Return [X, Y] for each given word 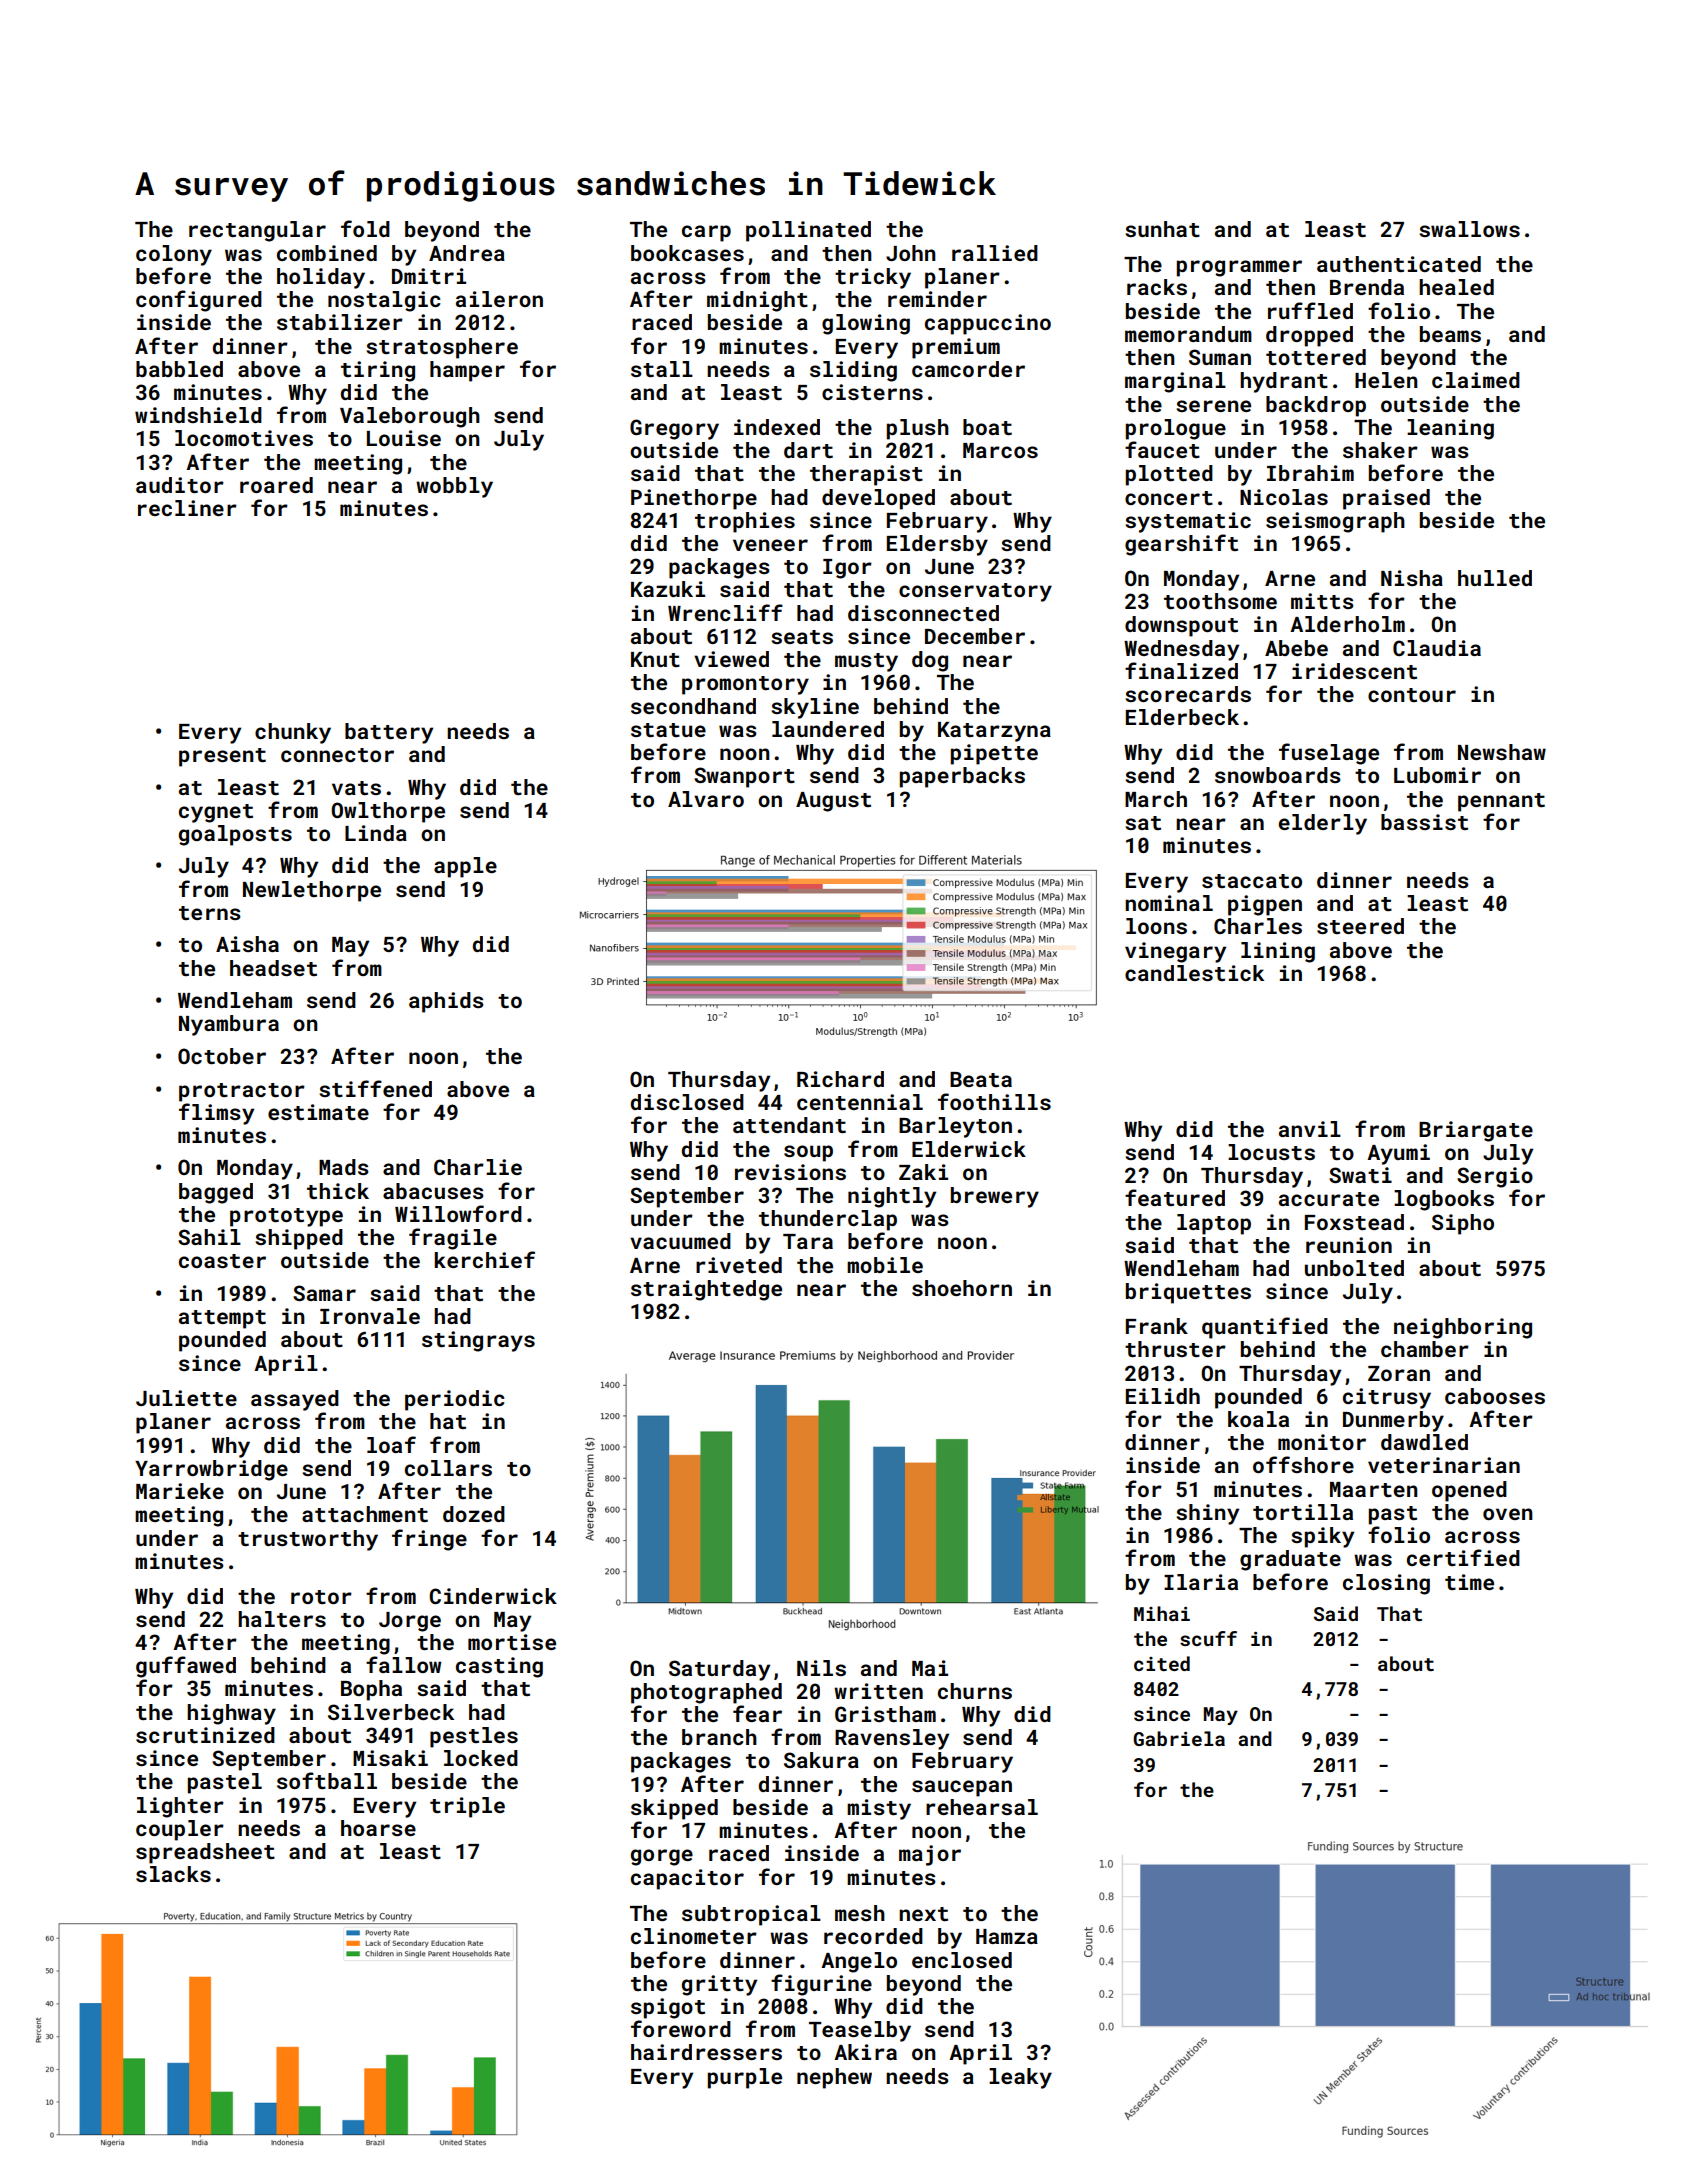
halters [282, 1619]
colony [174, 255]
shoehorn [962, 1288]
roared [276, 485]
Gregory [674, 429]
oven [1508, 1514]
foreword [681, 2028]
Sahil [209, 1237]
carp [706, 233]
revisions [790, 1172]
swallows [1469, 229]
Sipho [1463, 1224]
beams [1450, 334]
